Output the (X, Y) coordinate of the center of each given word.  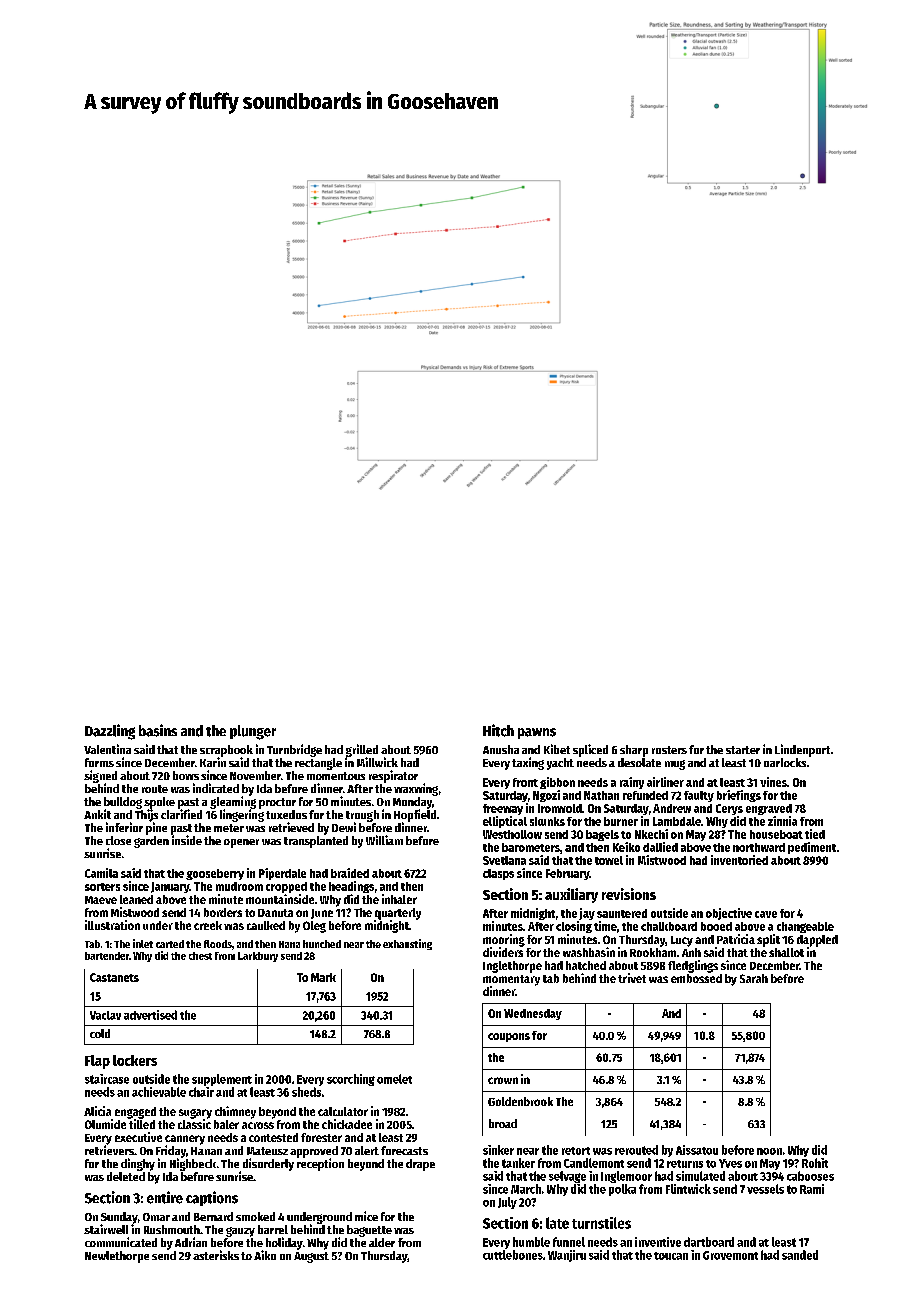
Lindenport (802, 750)
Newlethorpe (117, 1257)
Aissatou (697, 1150)
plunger (253, 732)
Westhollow (512, 834)
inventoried (739, 860)
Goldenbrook (520, 1101)
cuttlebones (513, 1255)
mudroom (239, 886)
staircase (107, 1079)
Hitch (498, 730)
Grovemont (730, 1255)
